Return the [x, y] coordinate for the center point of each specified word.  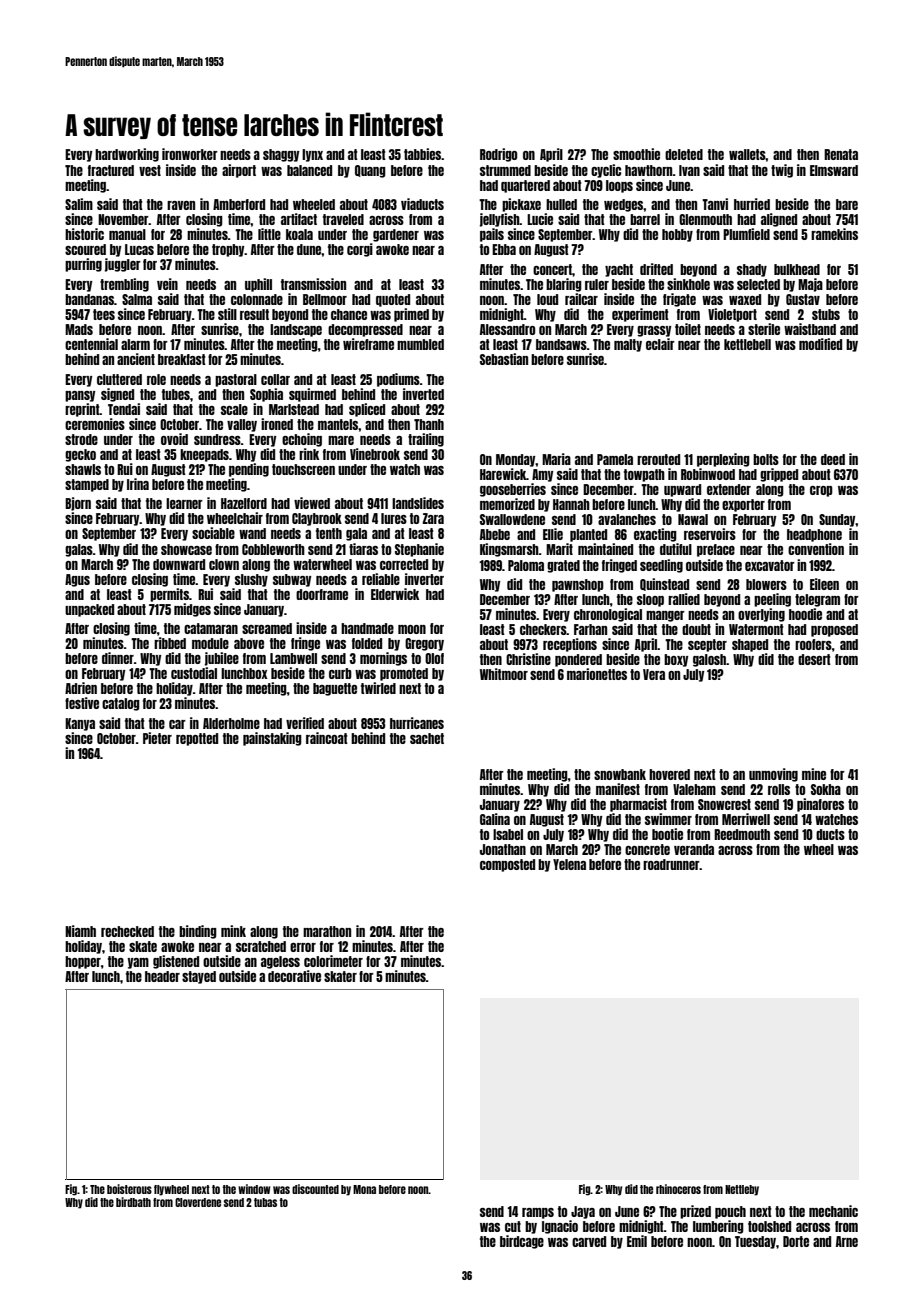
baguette [335, 689]
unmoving [773, 775]
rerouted [658, 459]
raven [181, 205]
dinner [118, 658]
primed [411, 315]
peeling [772, 600]
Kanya [80, 724]
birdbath [133, 1202]
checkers [543, 629]
